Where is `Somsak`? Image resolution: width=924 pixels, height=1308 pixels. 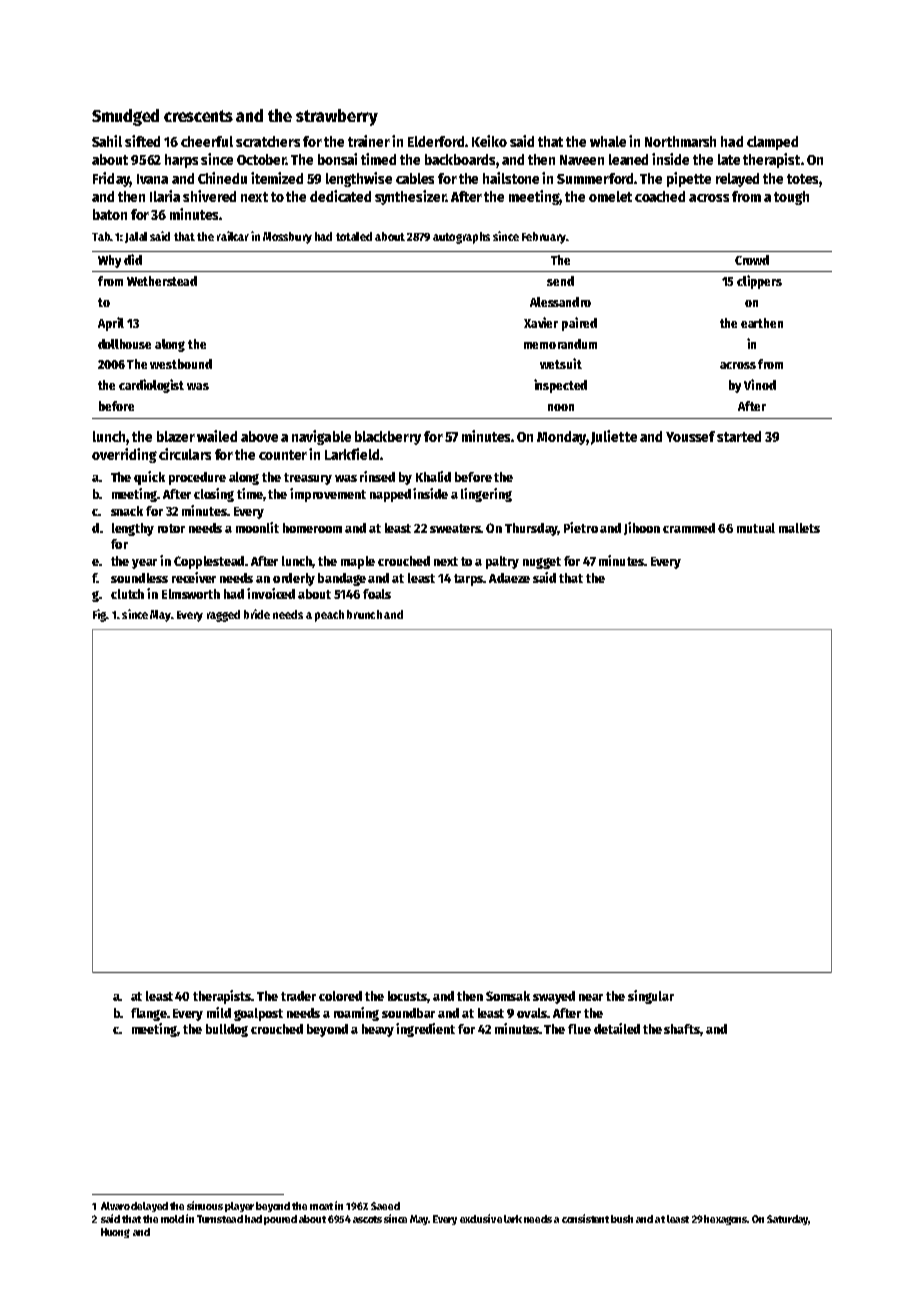 Somsak is located at coordinates (508, 996).
